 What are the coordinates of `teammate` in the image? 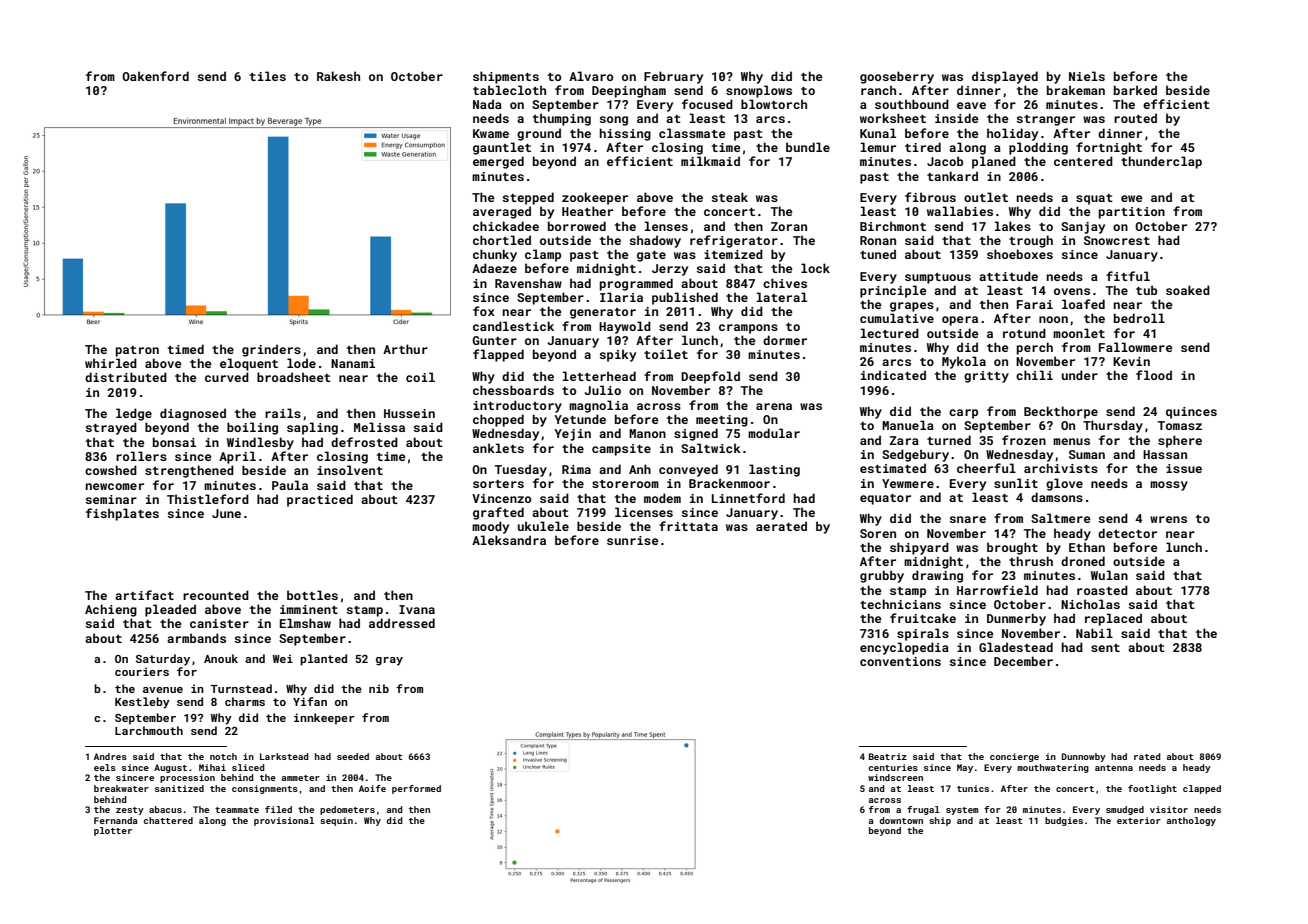 It's located at (237, 810).
